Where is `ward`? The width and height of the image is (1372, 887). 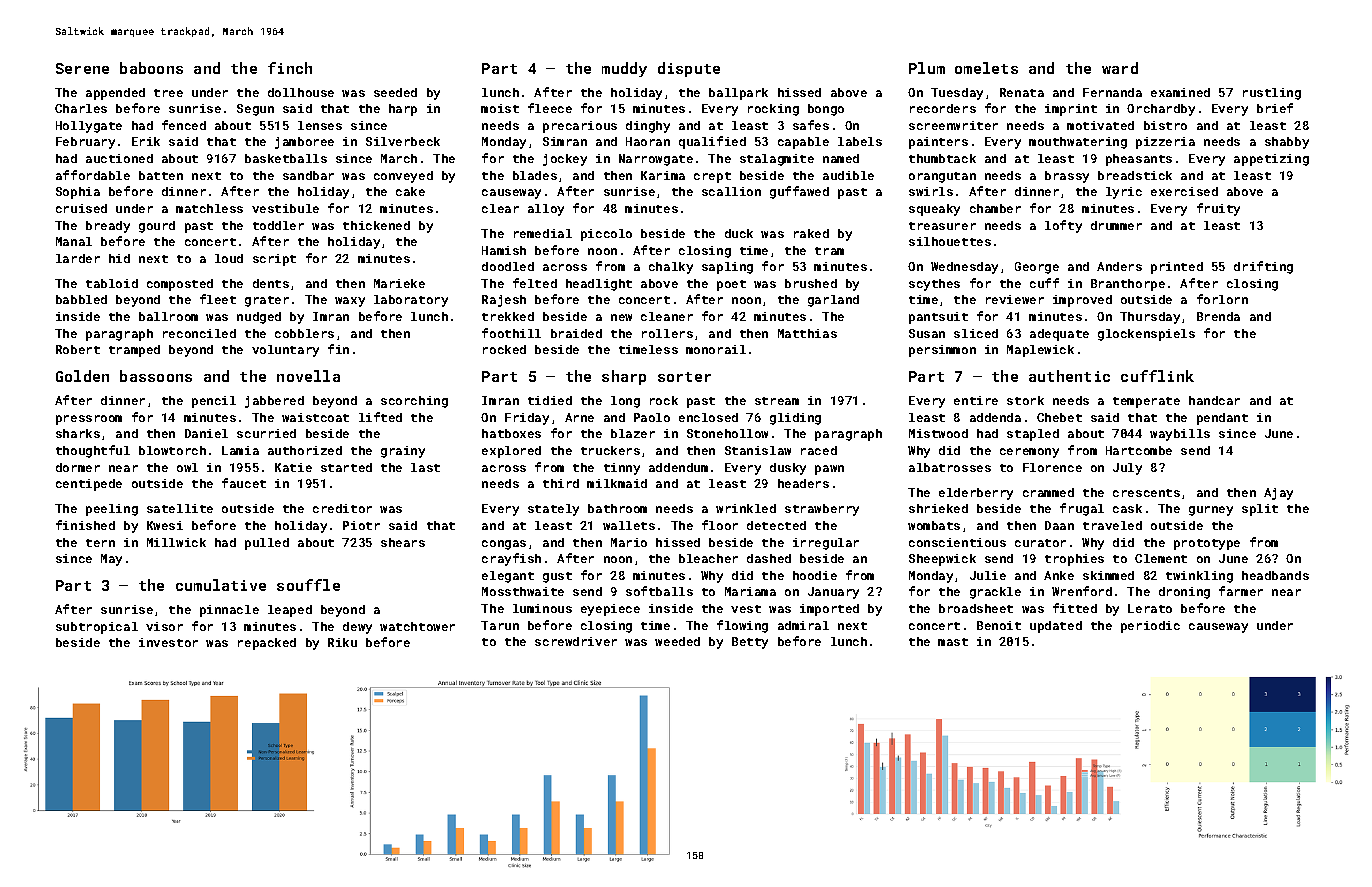
ward is located at coordinates (1120, 68).
